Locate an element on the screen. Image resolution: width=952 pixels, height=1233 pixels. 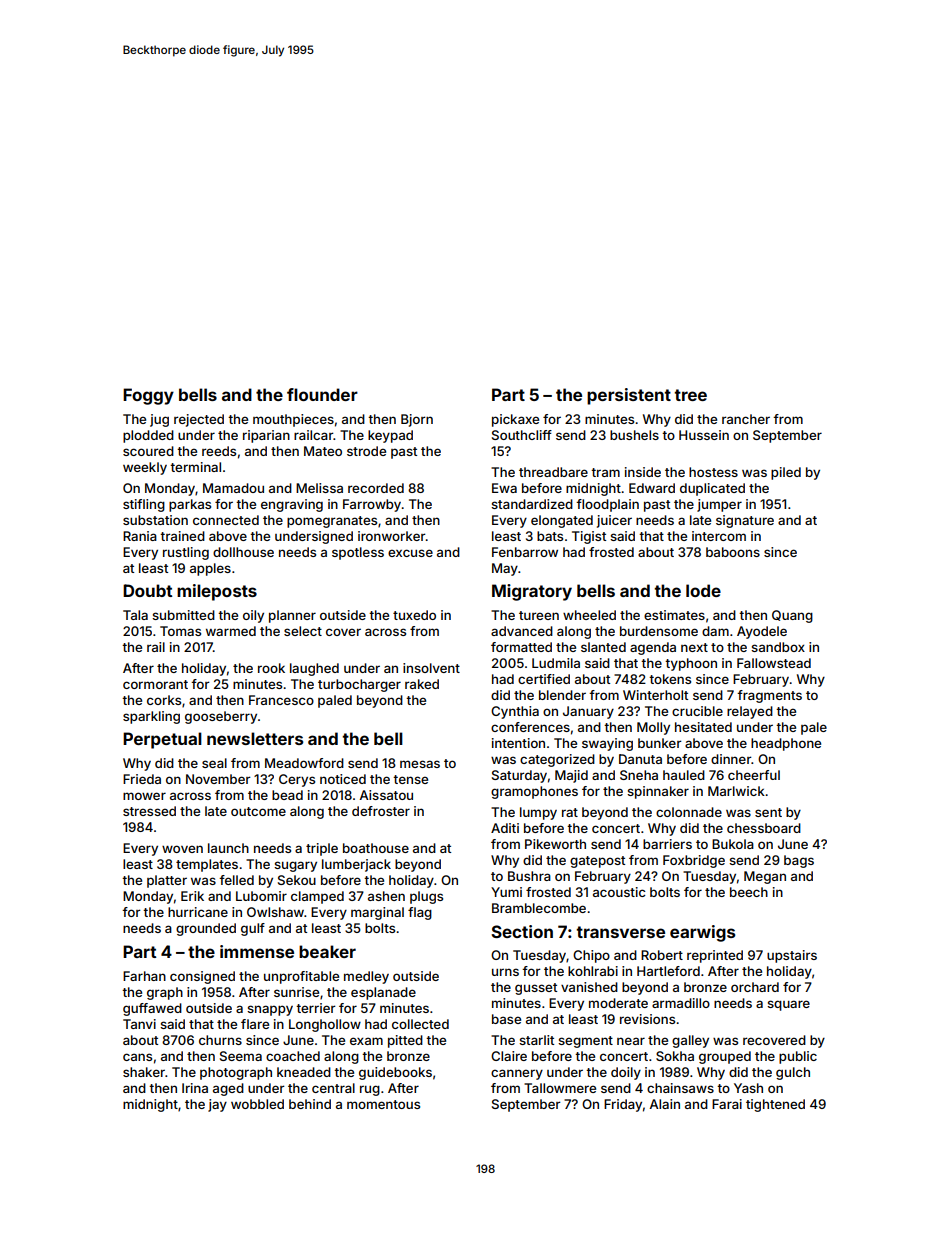
esplanade is located at coordinates (383, 993).
